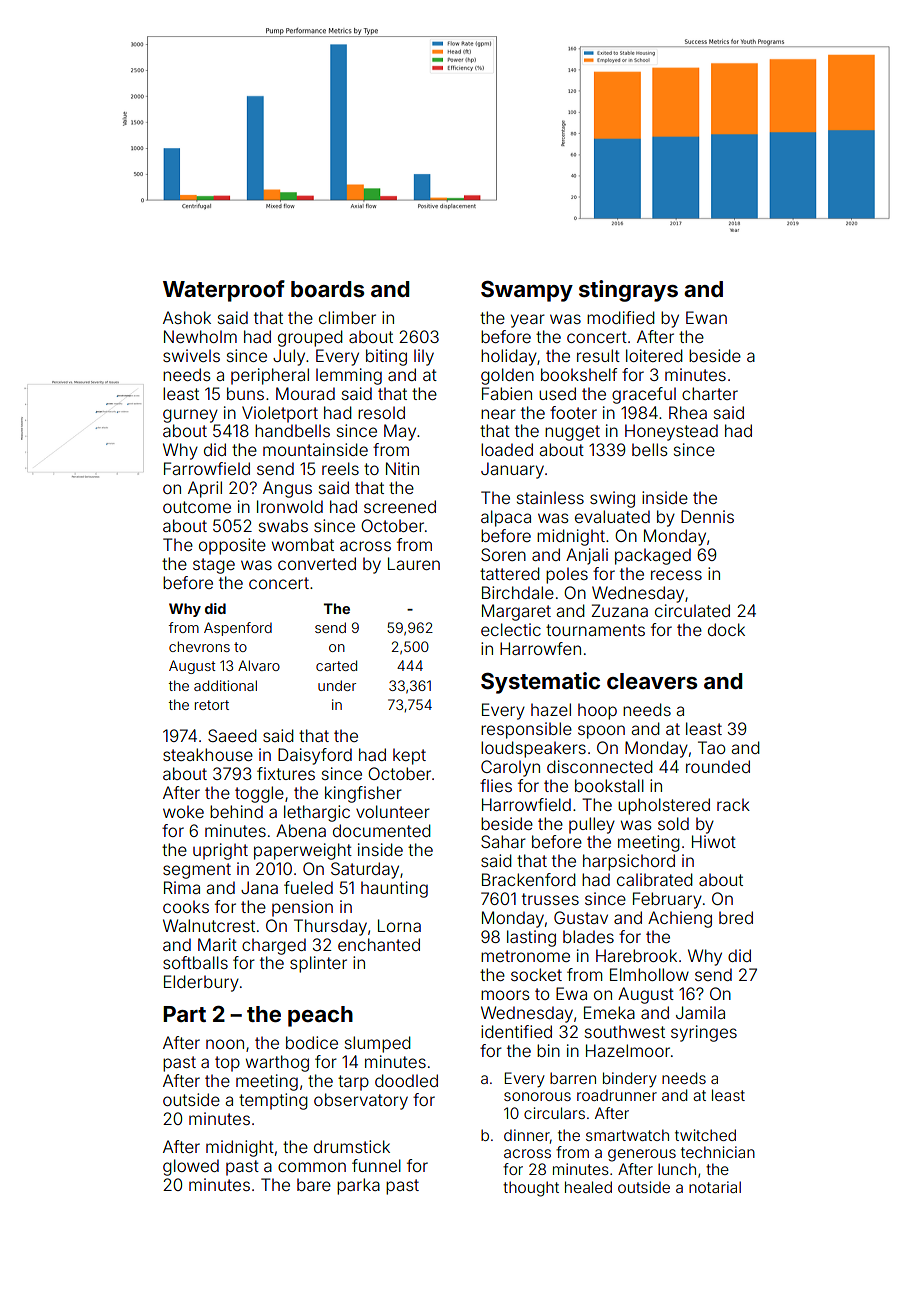 Image resolution: width=924 pixels, height=1311 pixels. What do you see at coordinates (191, 1167) in the screenshot?
I see `glowed` at bounding box center [191, 1167].
